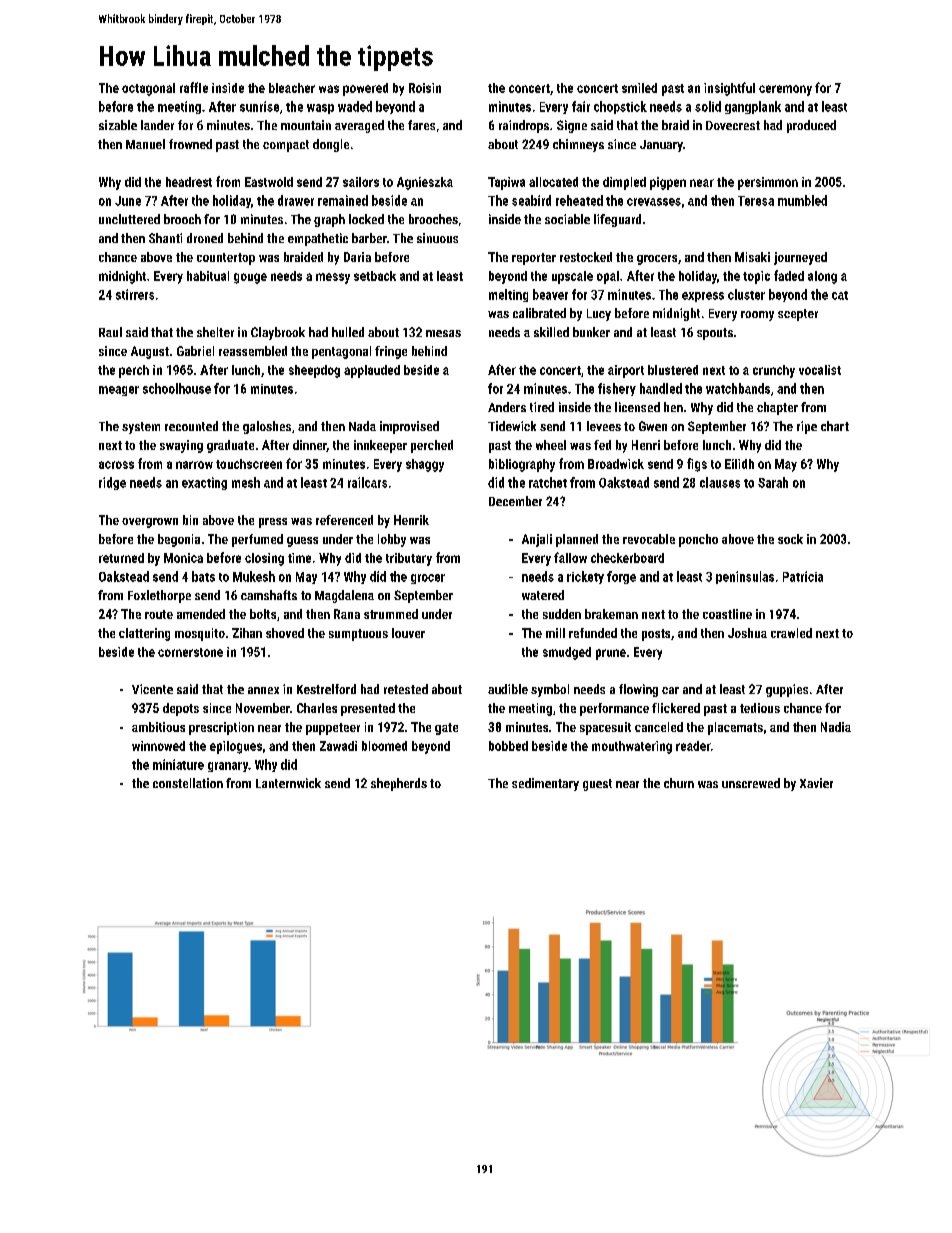 The height and width of the image is (1233, 952). I want to click on reporter, so click(534, 259).
